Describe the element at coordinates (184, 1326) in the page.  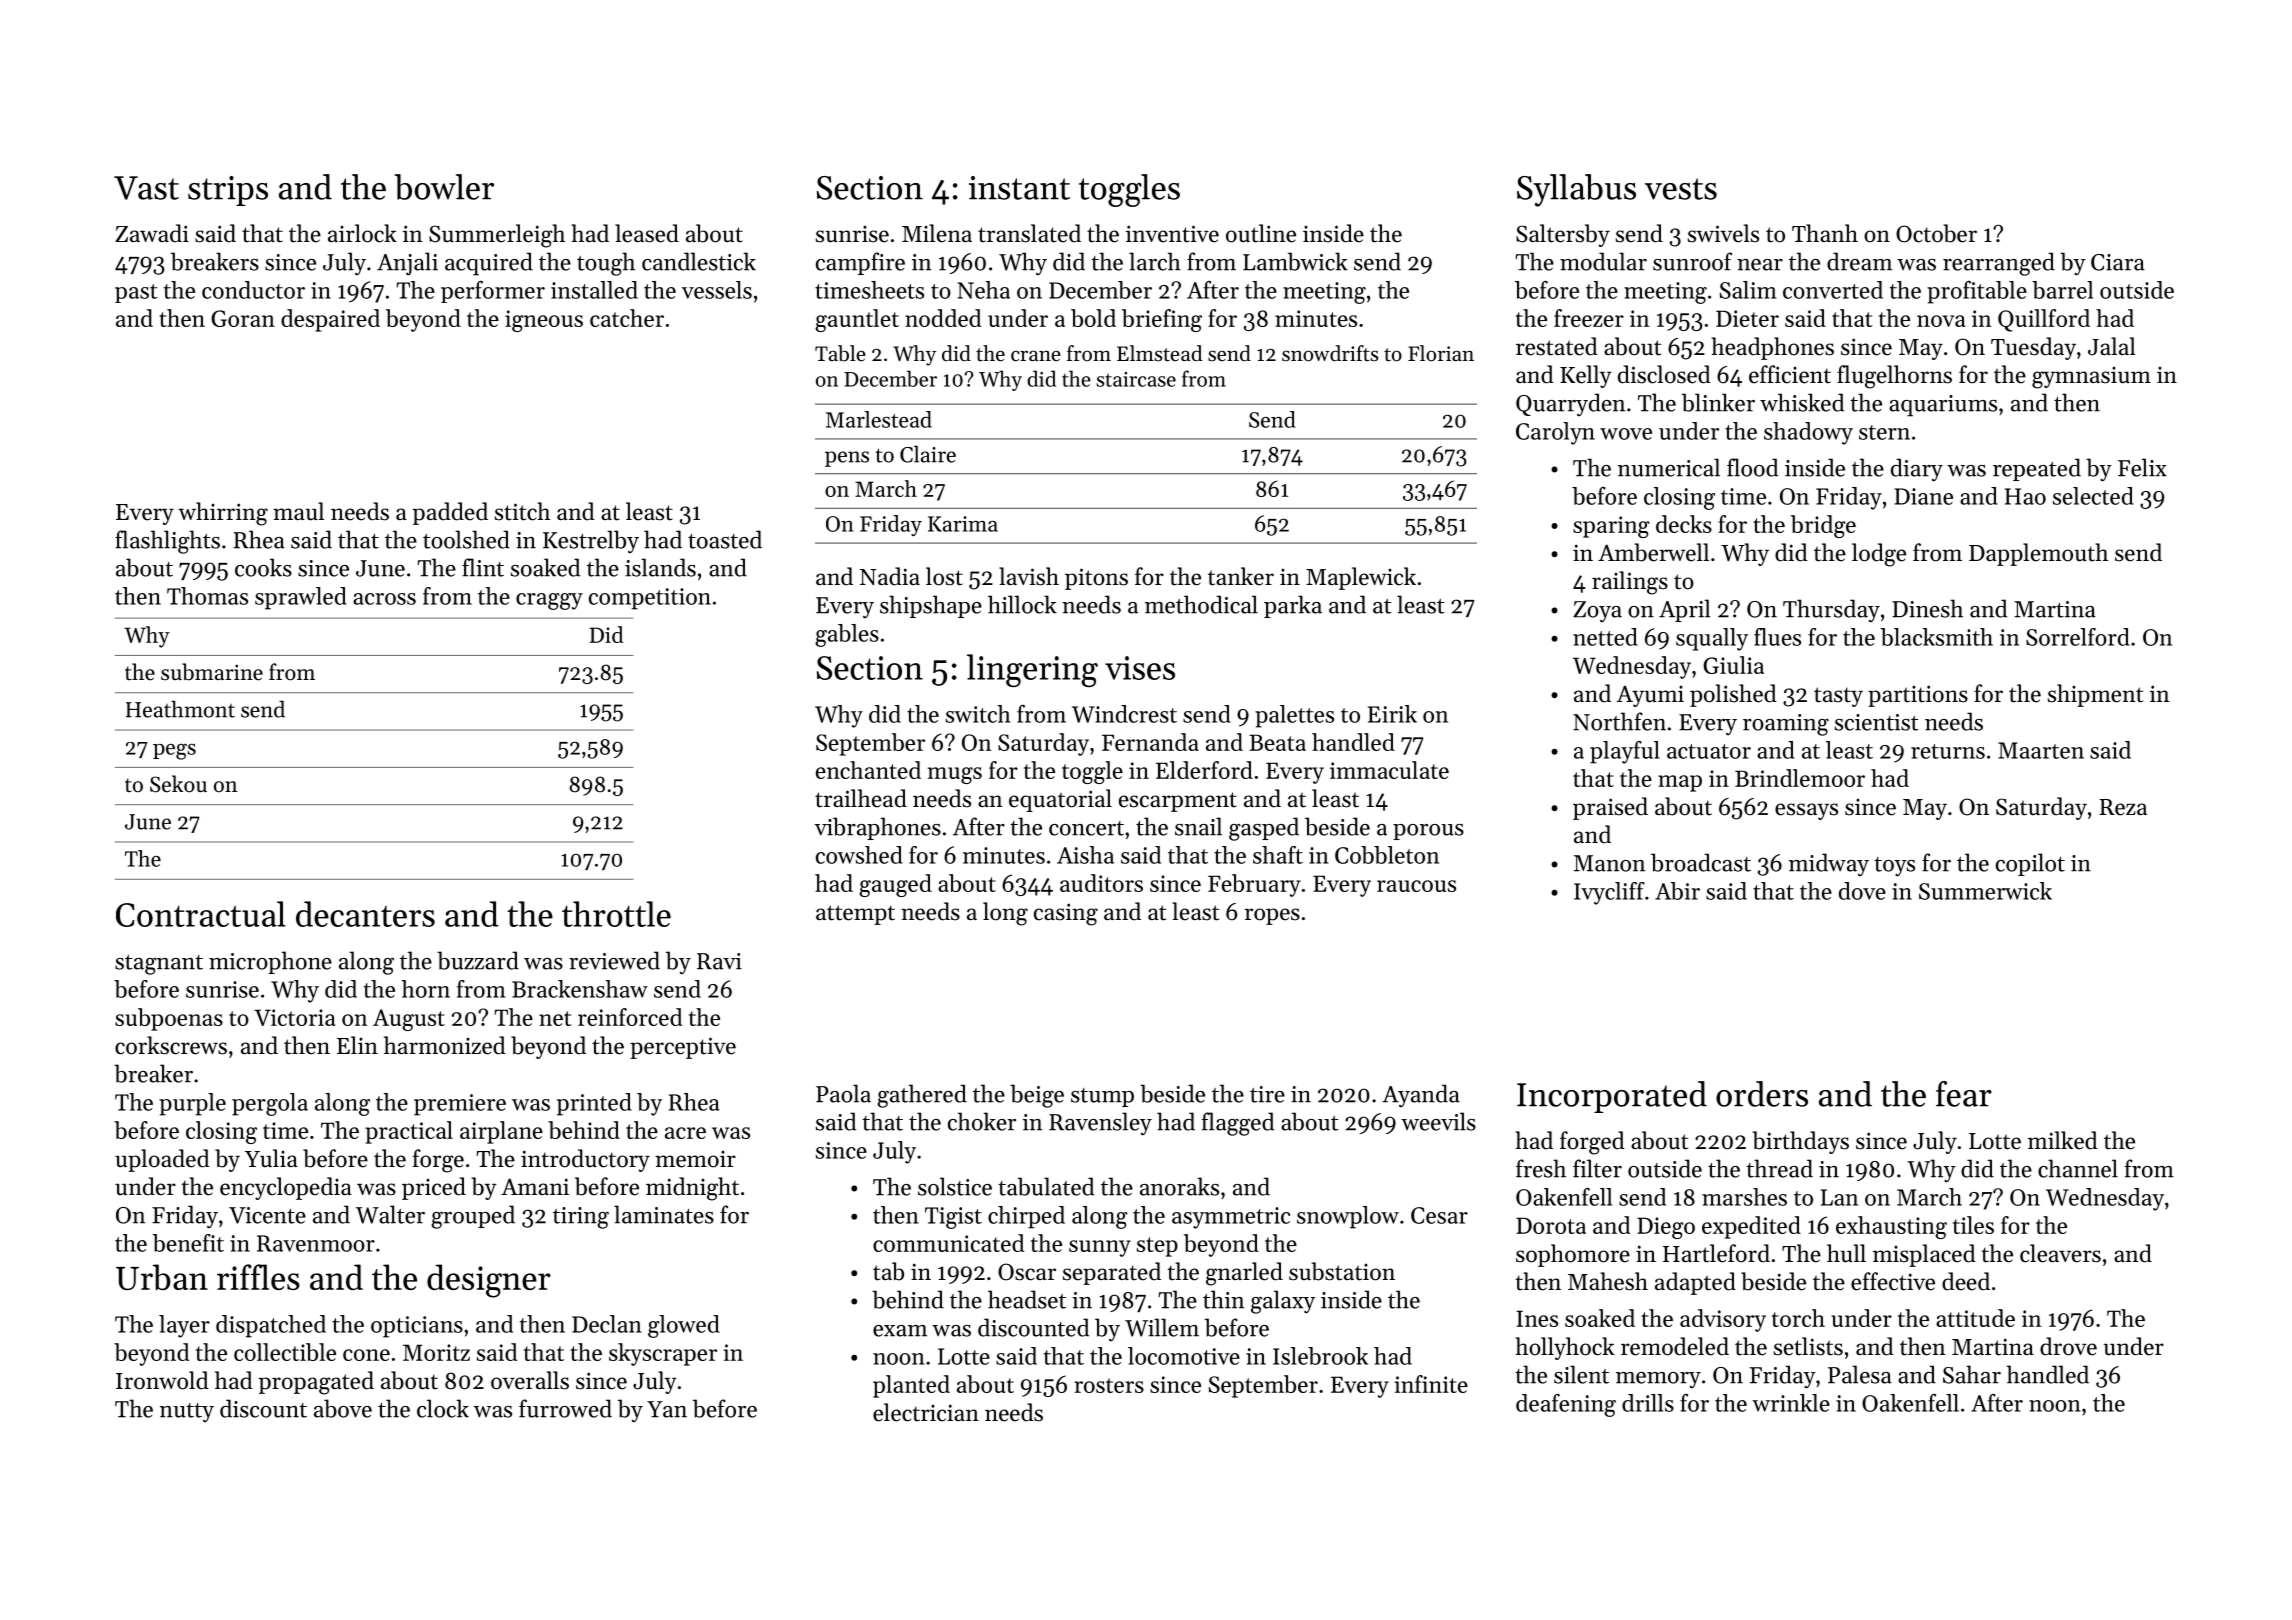
I see `layer` at that location.
